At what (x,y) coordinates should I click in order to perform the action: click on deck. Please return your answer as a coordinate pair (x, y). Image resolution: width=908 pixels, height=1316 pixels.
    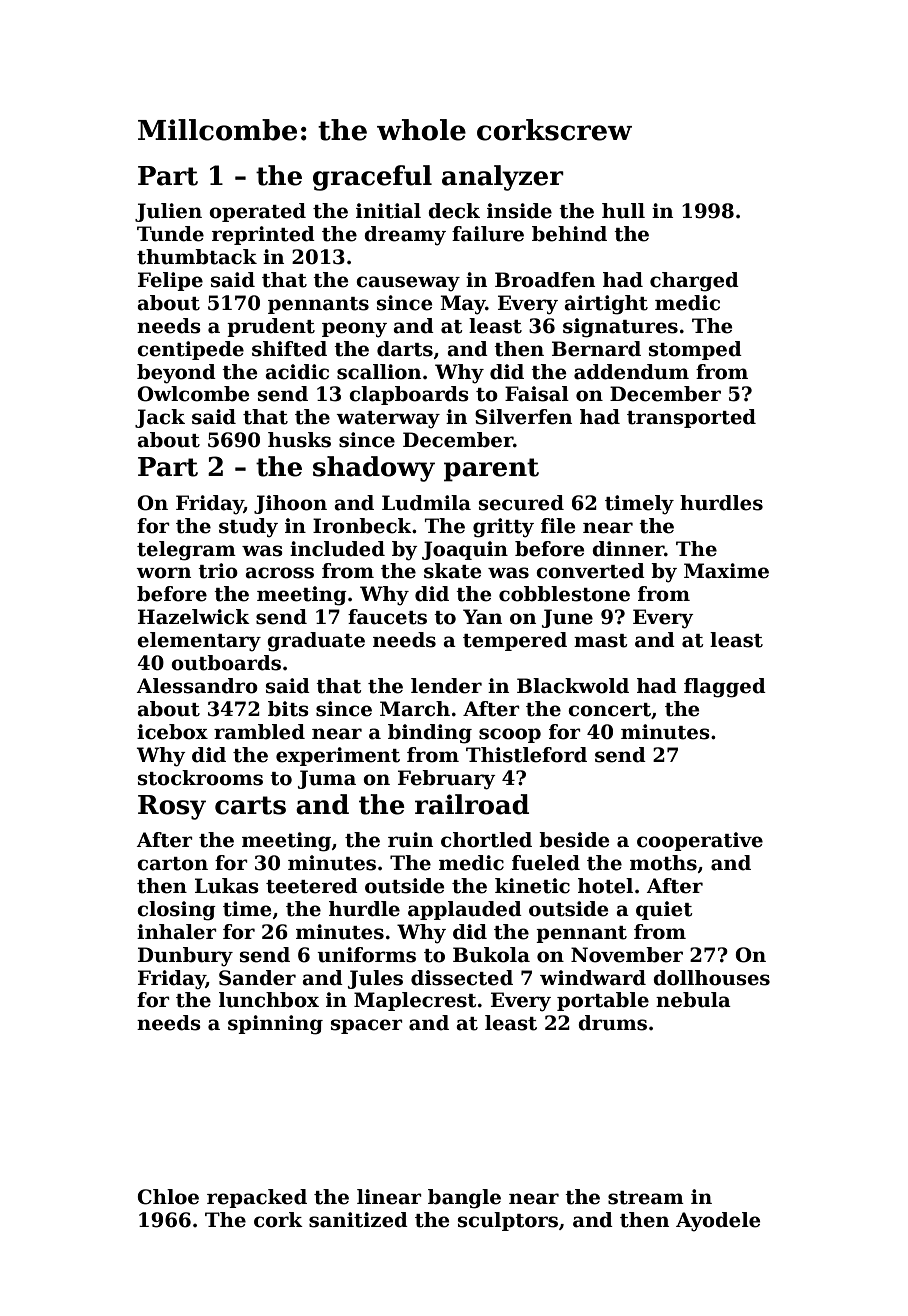
    Looking at the image, I should click on (454, 211).
